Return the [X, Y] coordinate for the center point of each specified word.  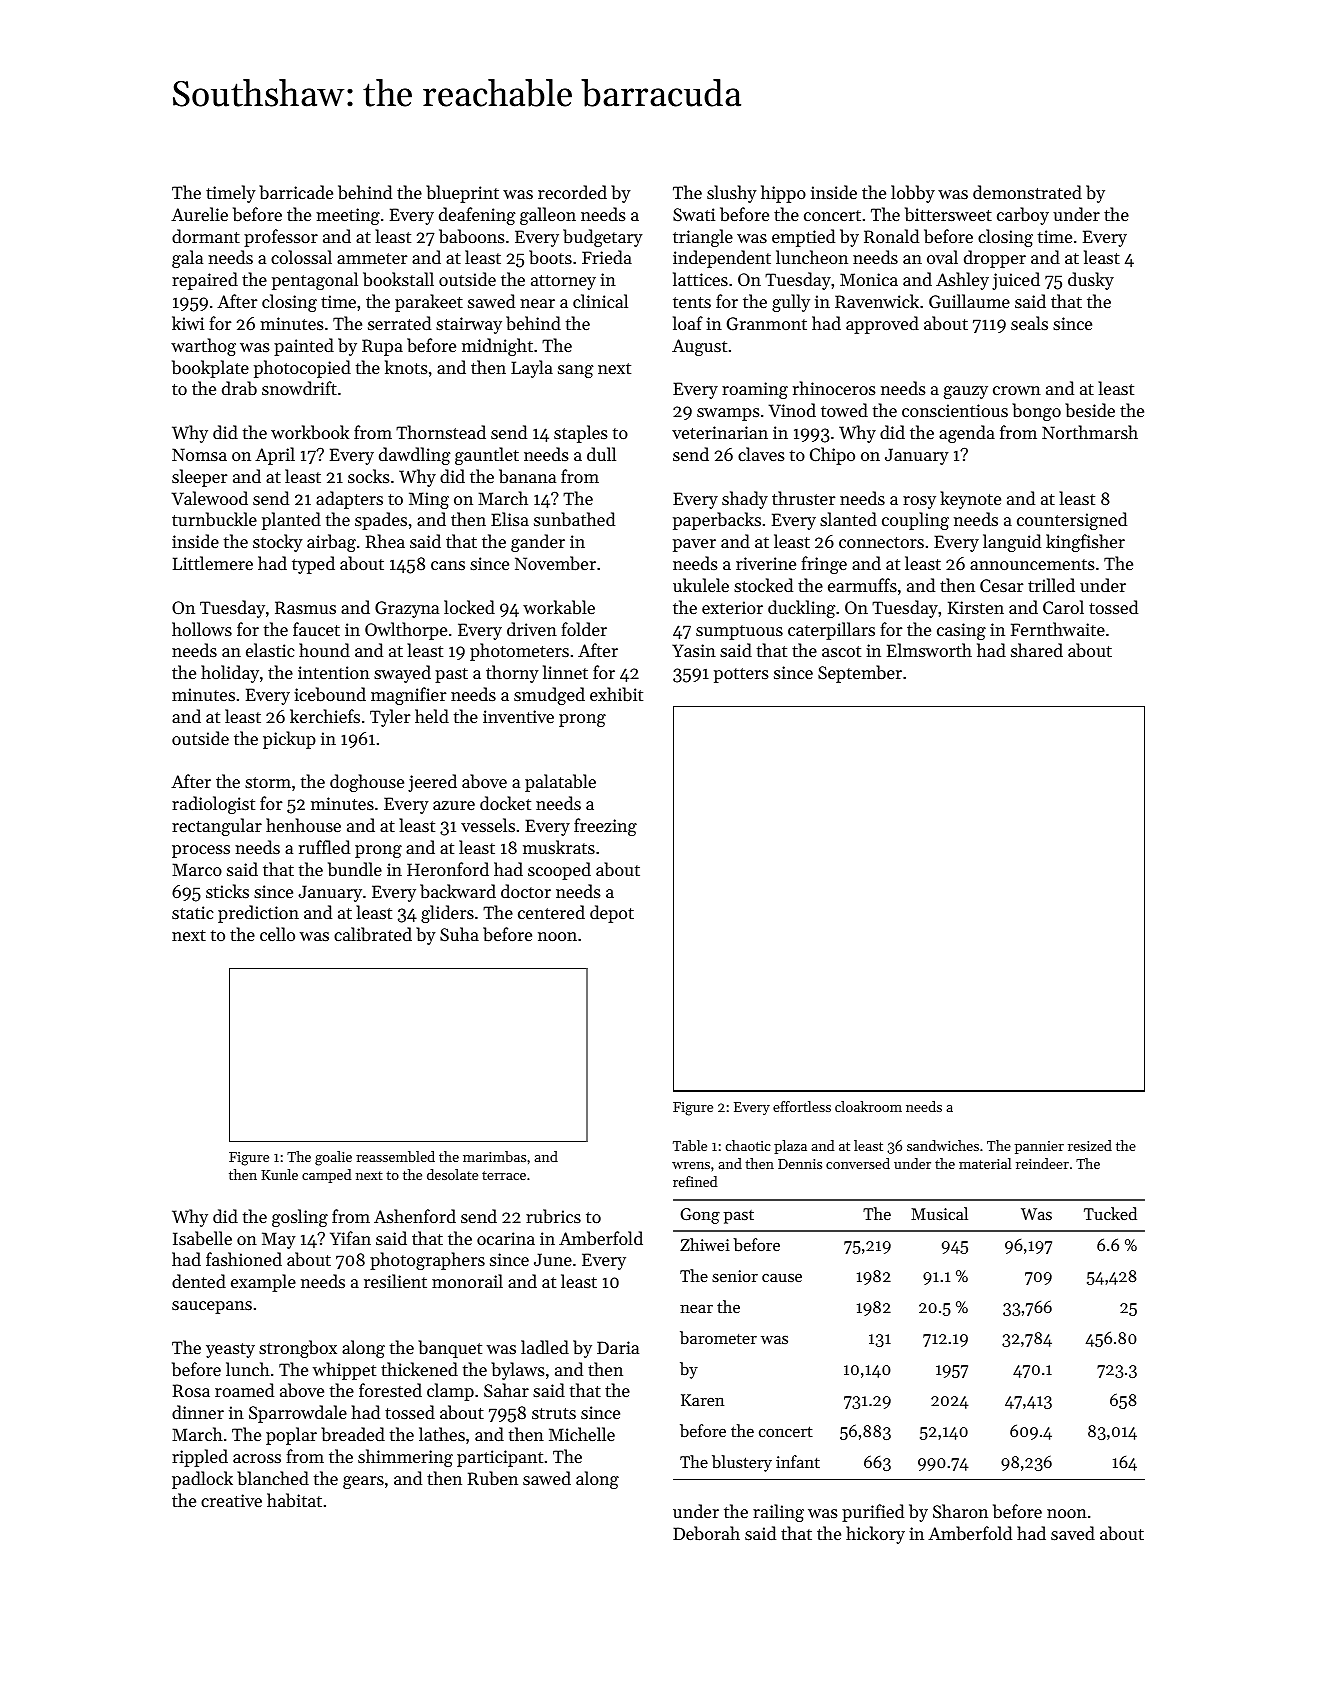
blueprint [462, 194]
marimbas [494, 1156]
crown [1017, 390]
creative [231, 1500]
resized [1090, 1145]
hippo [783, 194]
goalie [333, 1158]
